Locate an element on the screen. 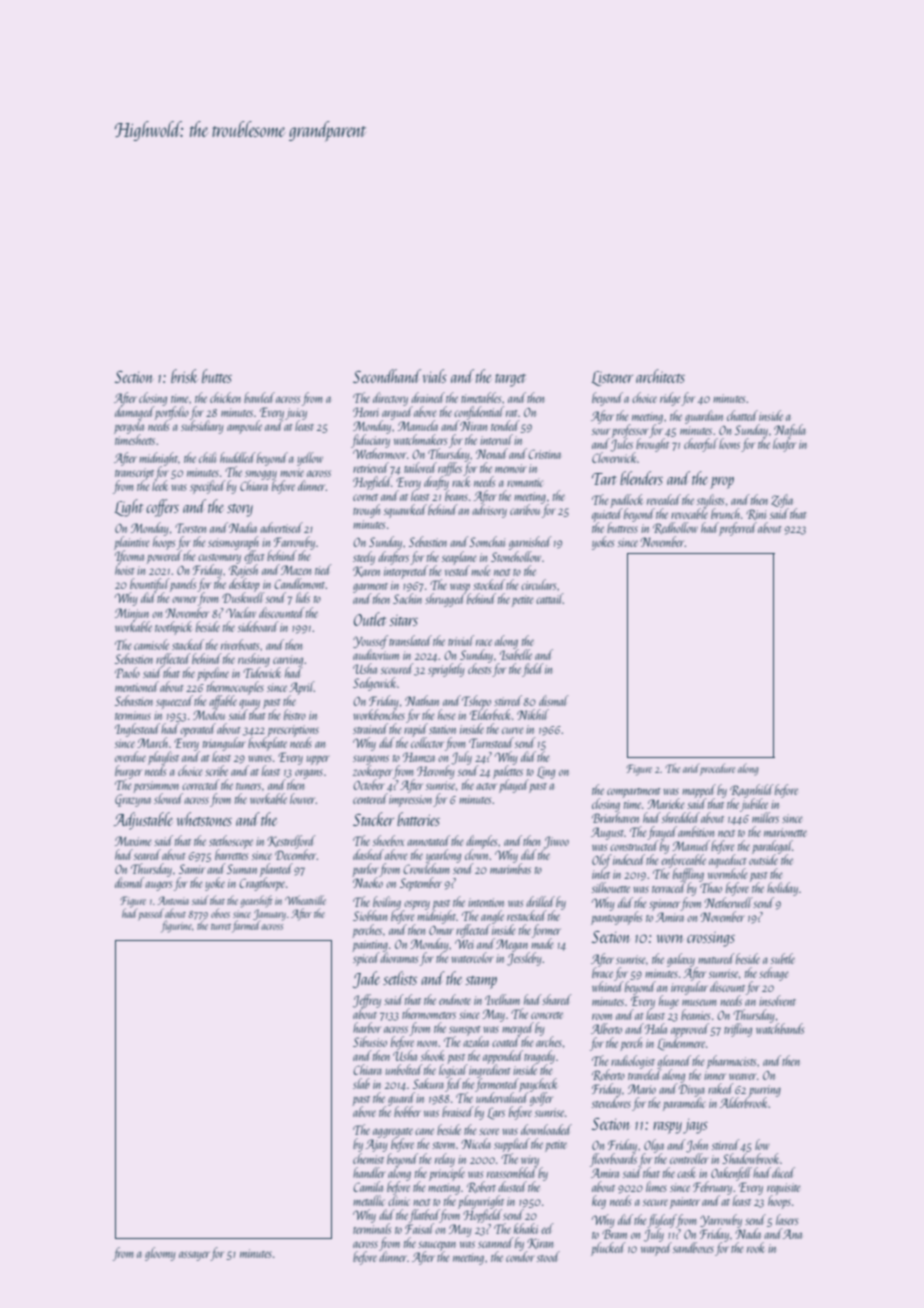  actor is located at coordinates (486, 786).
